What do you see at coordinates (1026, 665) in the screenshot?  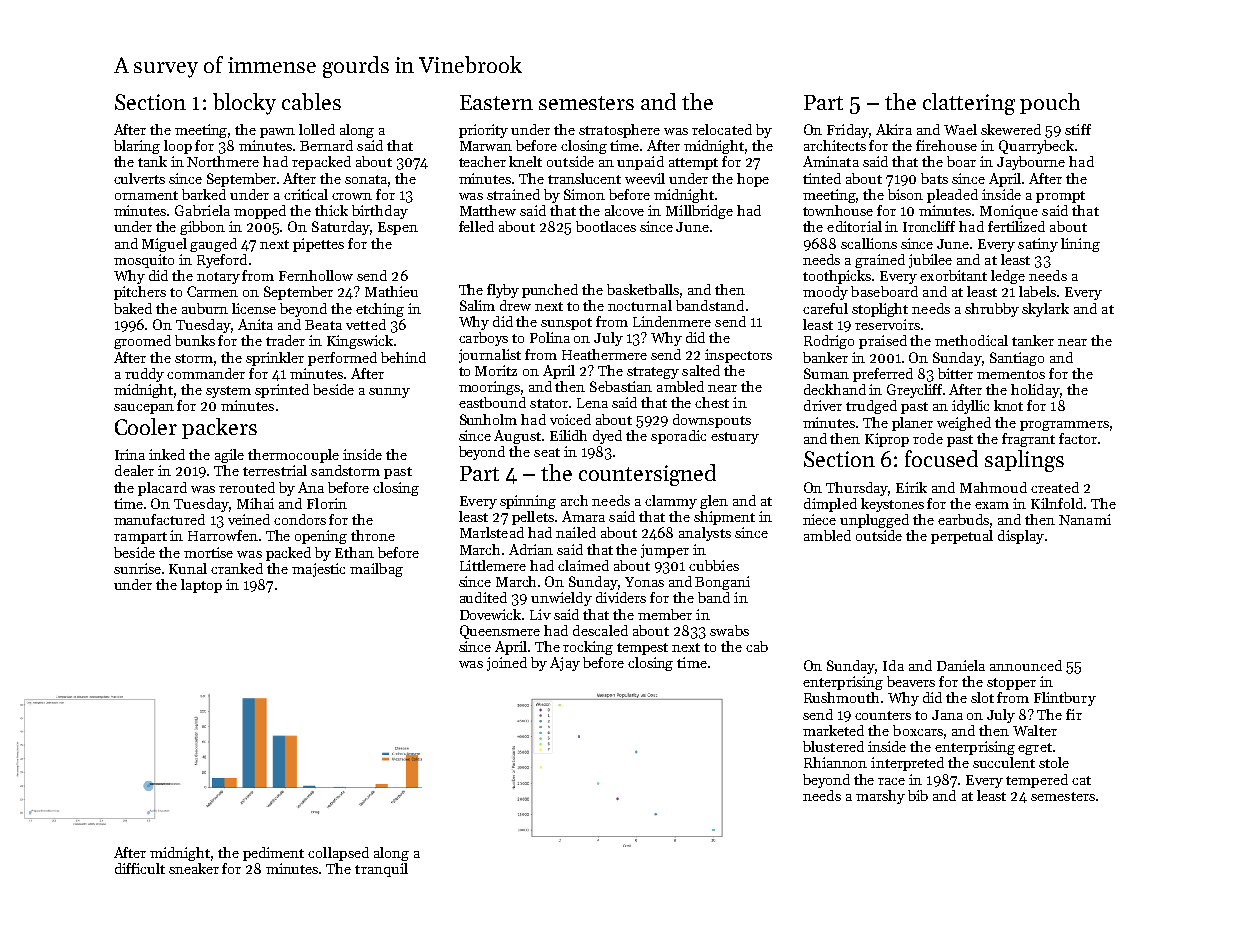 I see `announced` at bounding box center [1026, 665].
